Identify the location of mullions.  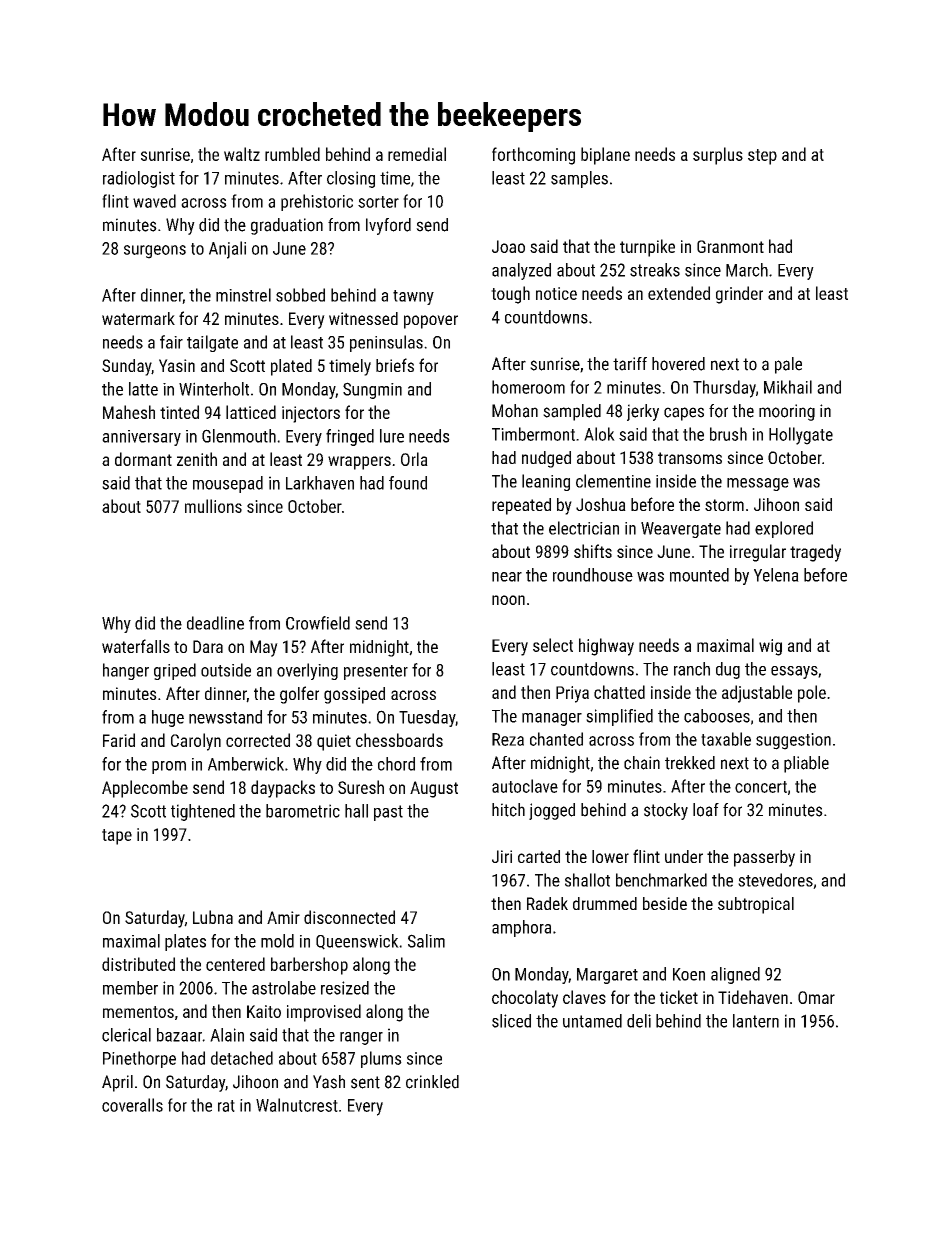
(213, 506).
